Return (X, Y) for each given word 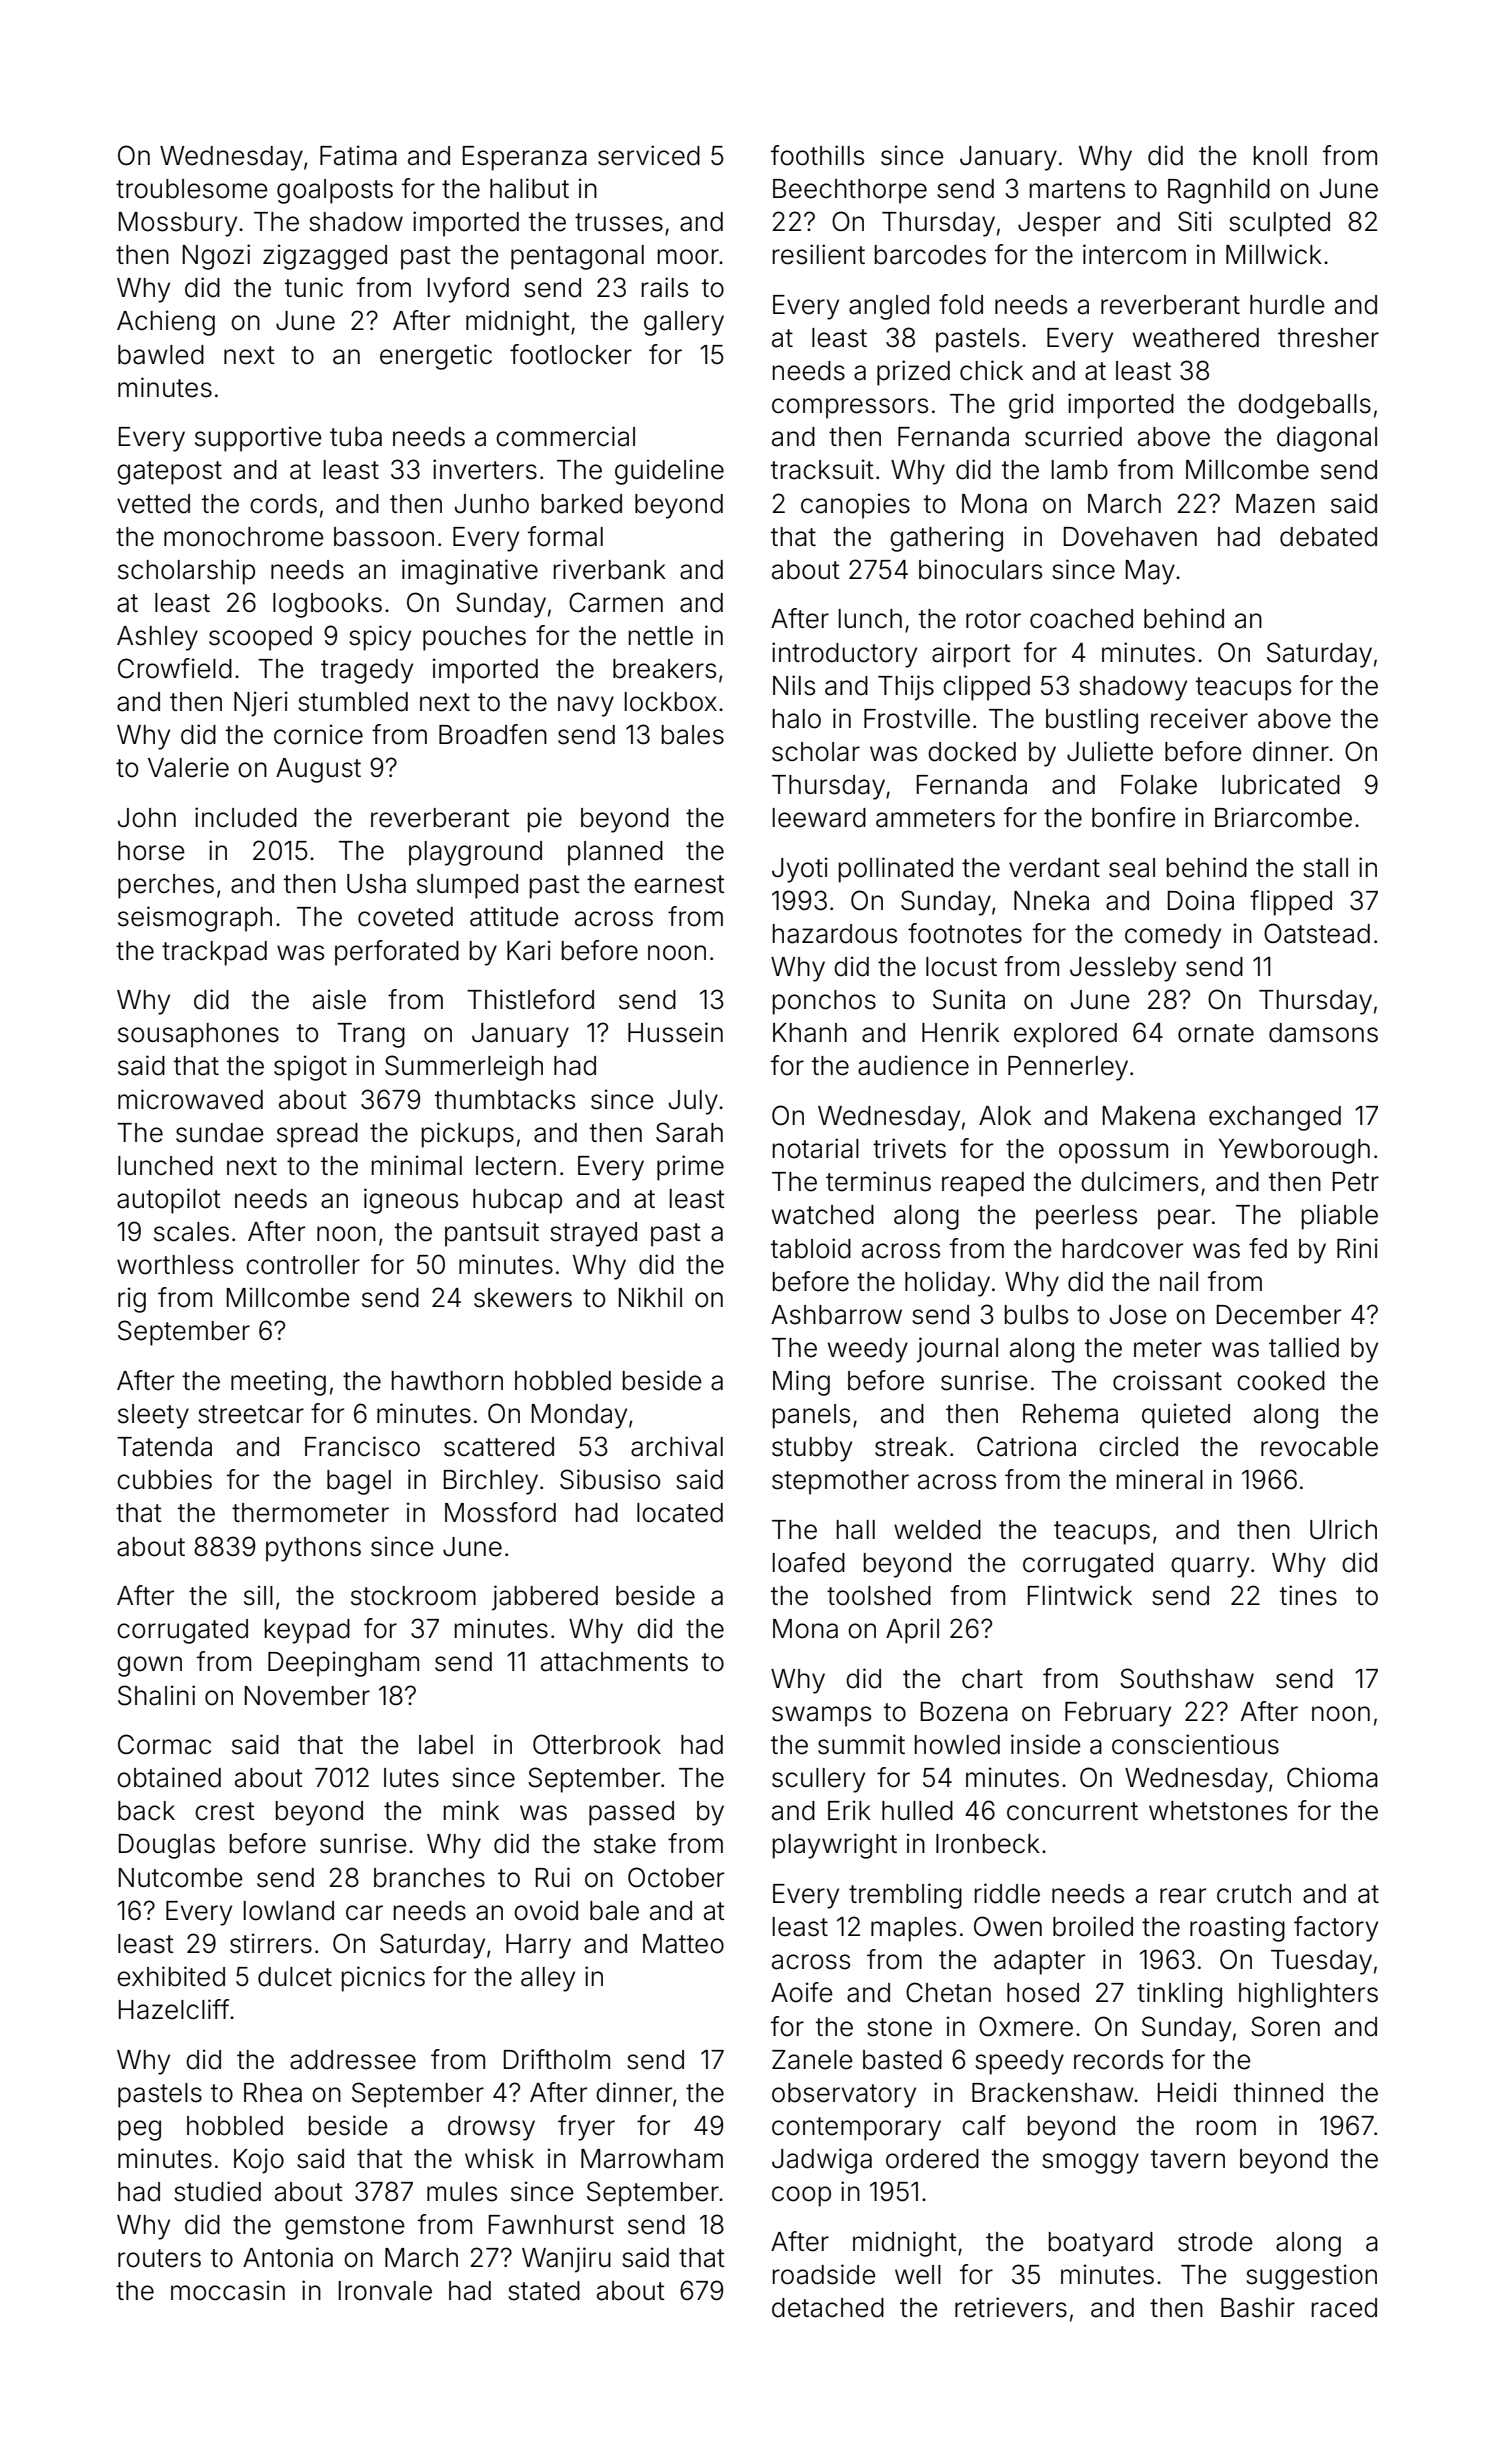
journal (957, 1350)
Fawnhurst (551, 2225)
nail (1179, 1281)
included (246, 817)
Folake (1159, 785)
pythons (313, 1549)
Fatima (358, 155)
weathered (1196, 338)
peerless (1086, 1217)
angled (889, 307)
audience (913, 1065)
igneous (411, 1201)
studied (217, 2191)
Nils (794, 685)
